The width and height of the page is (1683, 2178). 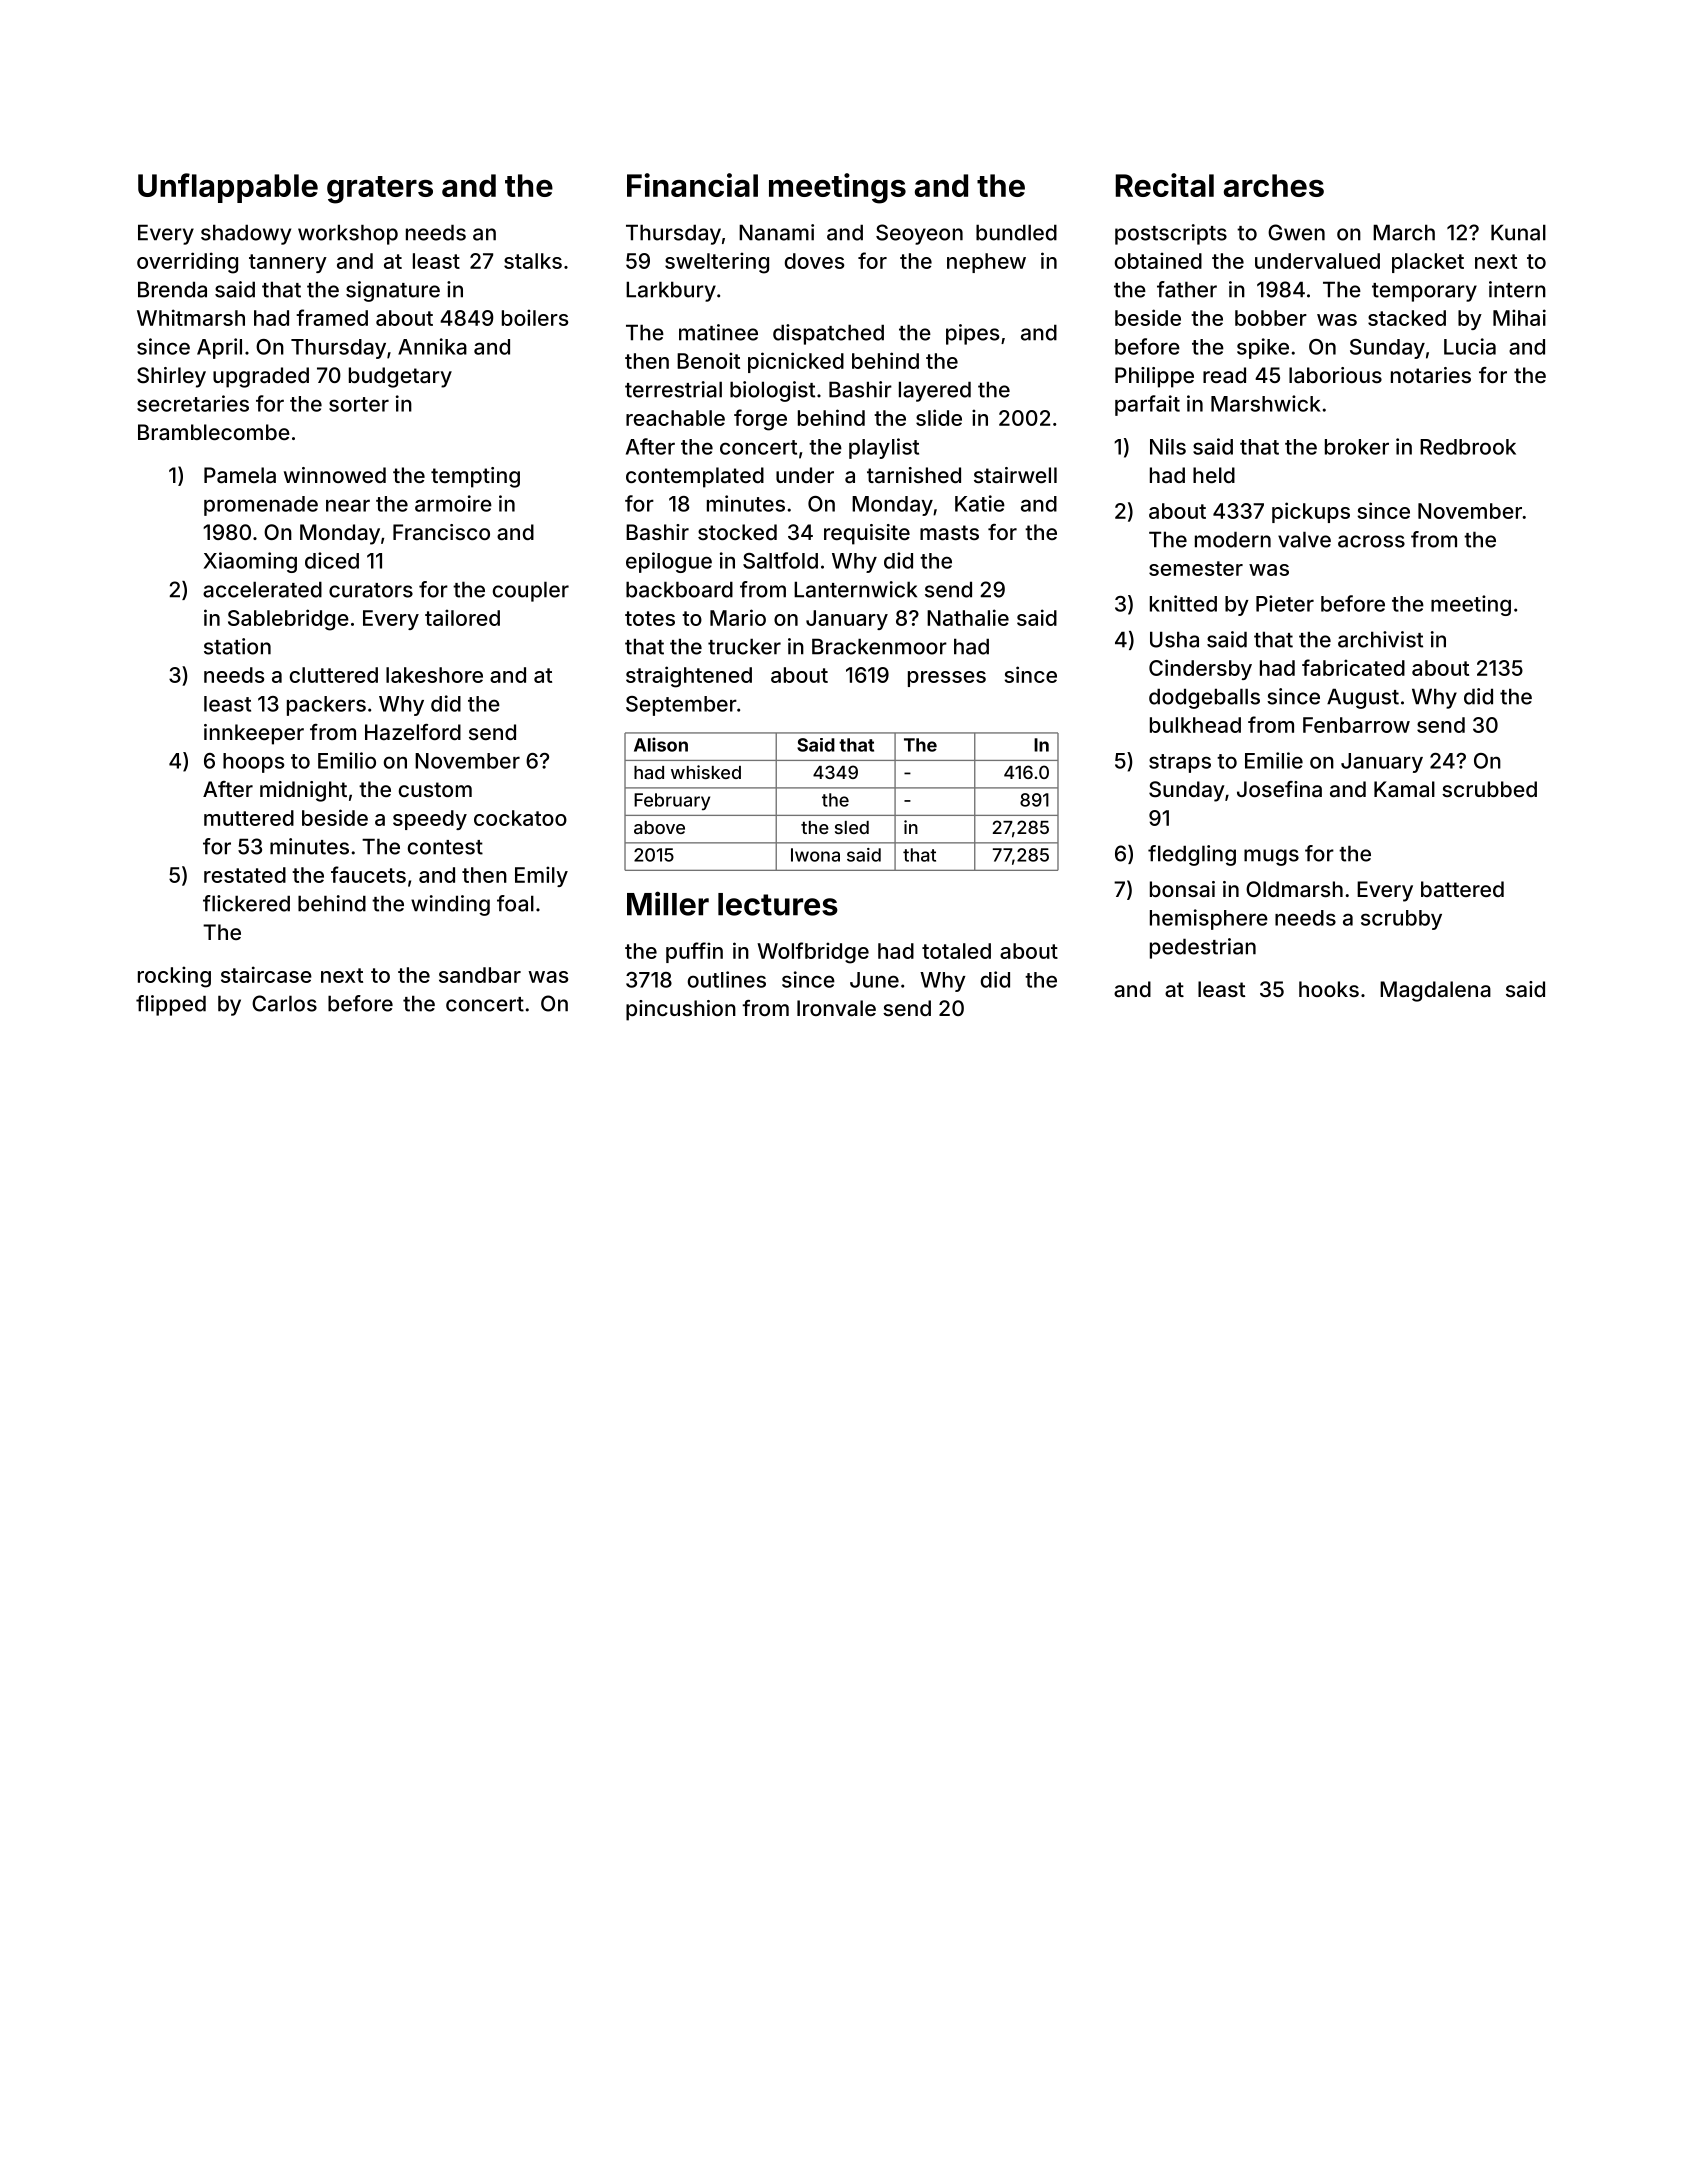 What do you see at coordinates (261, 377) in the page?
I see `upgraded` at bounding box center [261, 377].
